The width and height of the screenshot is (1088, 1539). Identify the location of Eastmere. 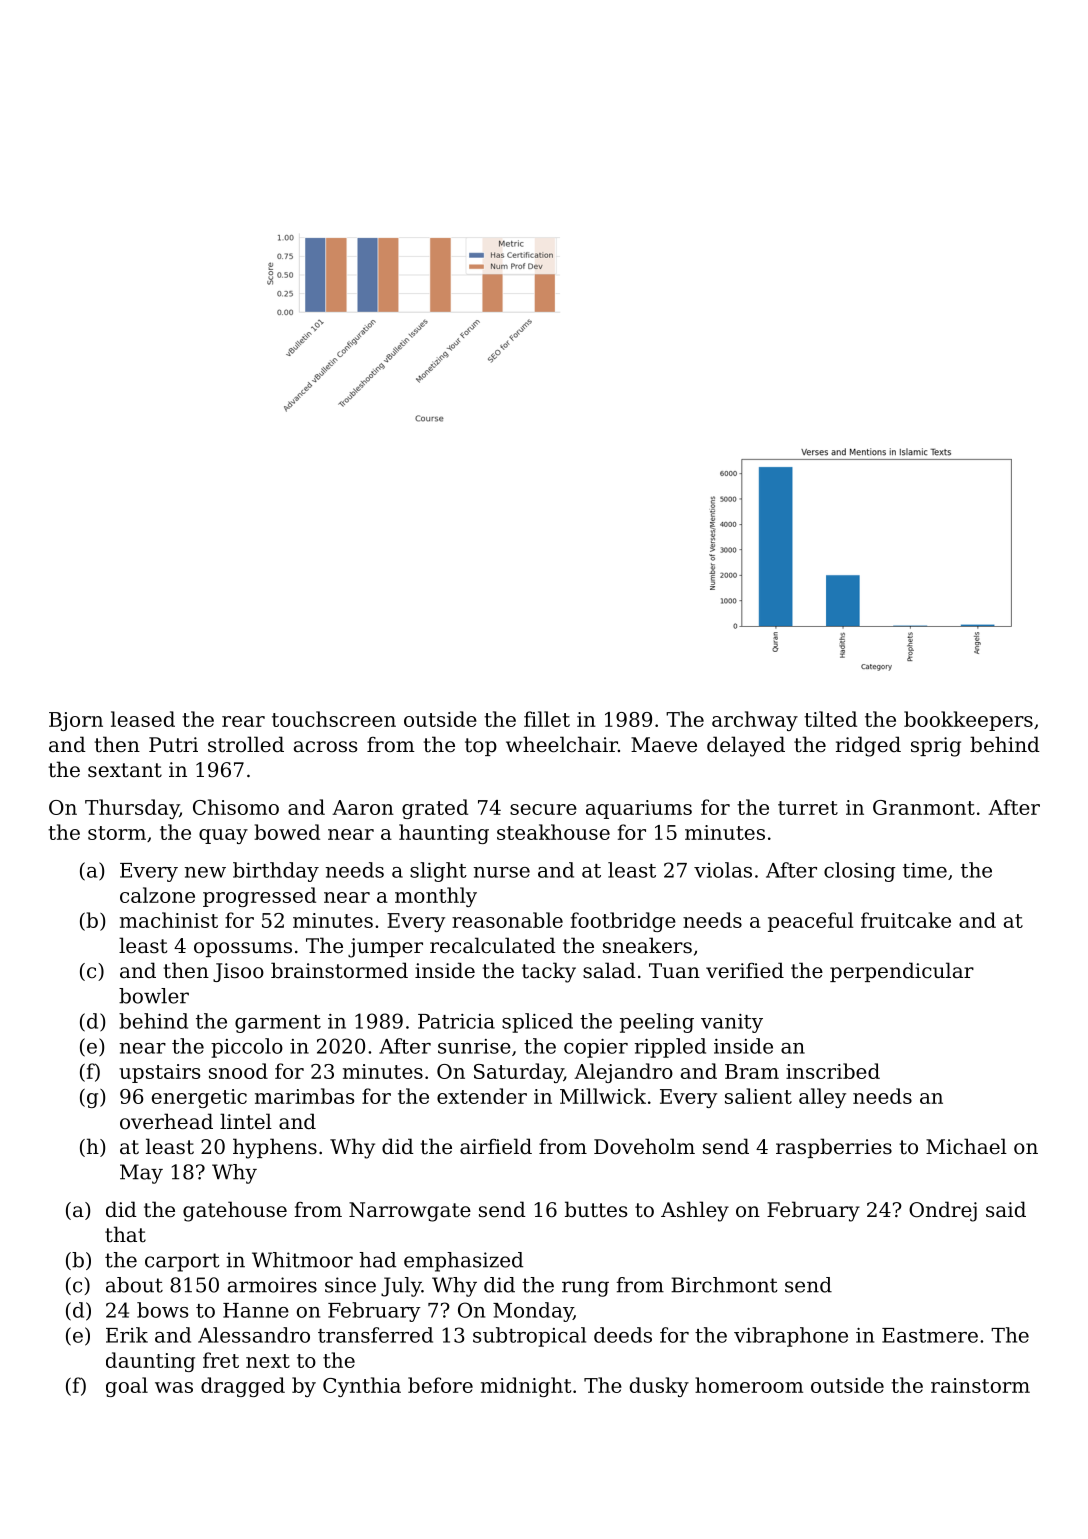
(930, 1335).
